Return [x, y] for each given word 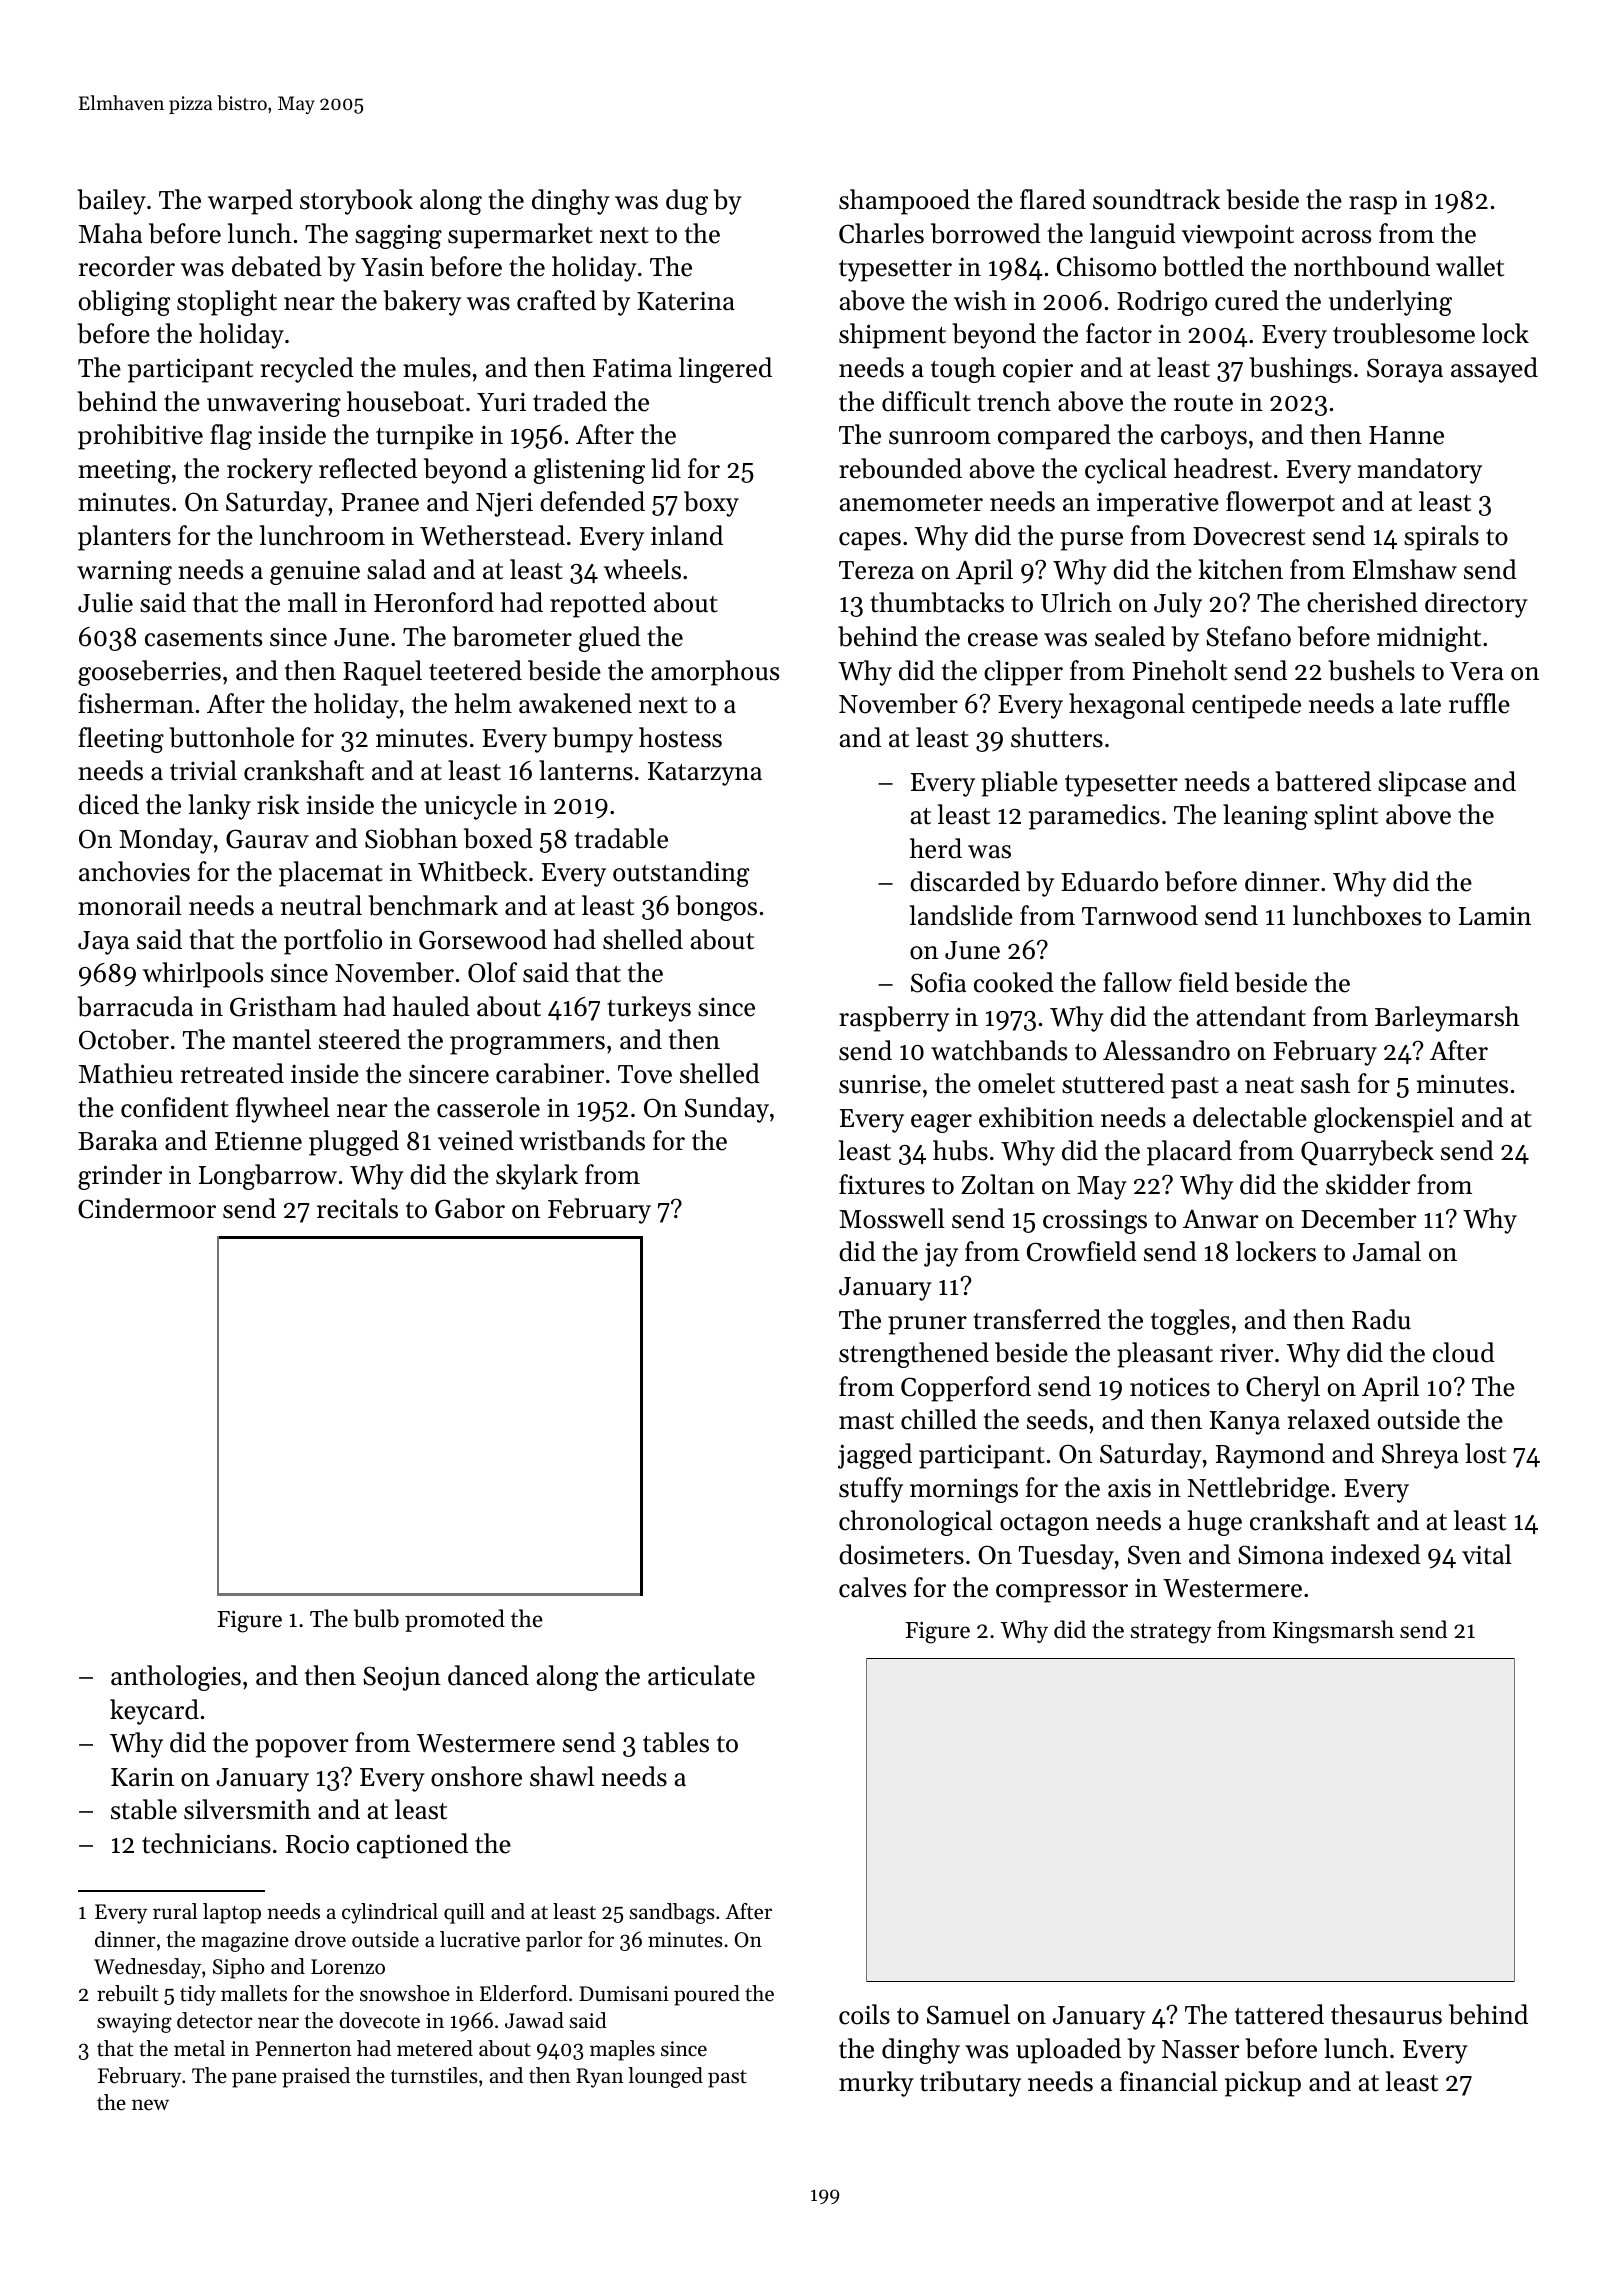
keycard [154, 1712]
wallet [1470, 266]
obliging [124, 303]
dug [687, 202]
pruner [927, 1325]
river [1246, 1353]
